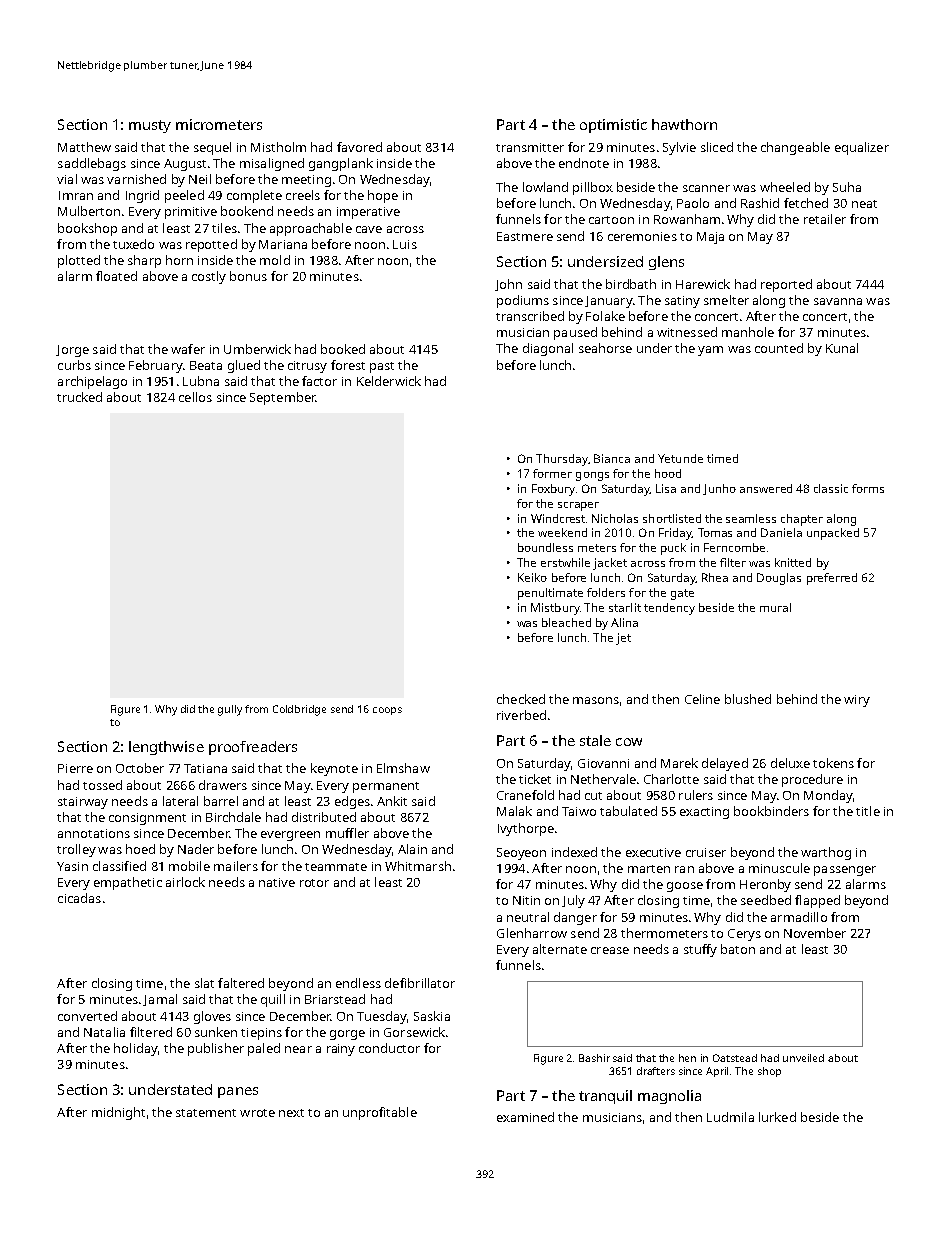  Describe the element at coordinates (358, 983) in the screenshot. I see `endless` at that location.
